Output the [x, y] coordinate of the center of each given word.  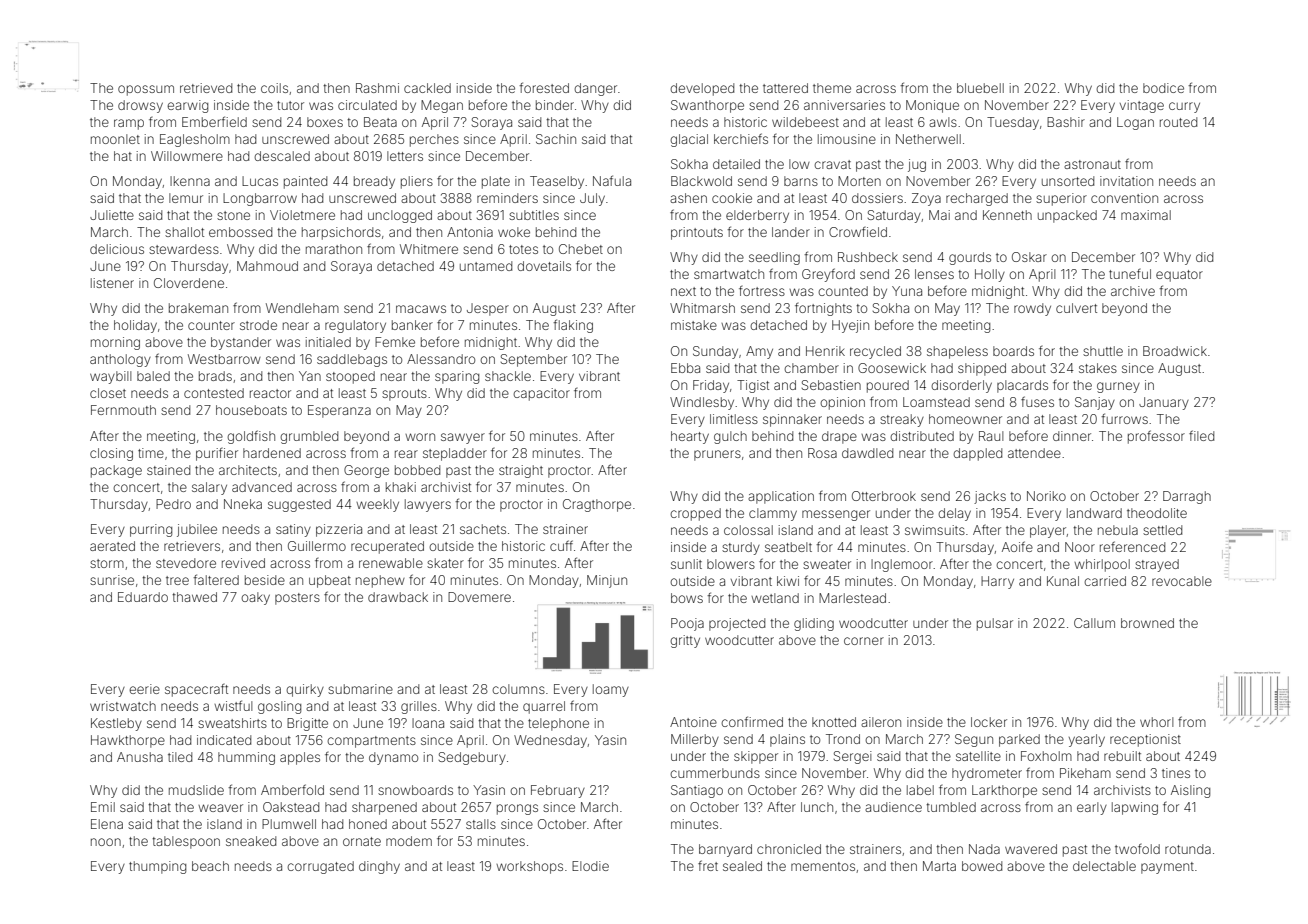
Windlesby [702, 403]
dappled [977, 454]
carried [1105, 581]
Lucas [260, 181]
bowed [982, 866]
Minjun [607, 581]
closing [111, 454]
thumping [157, 867]
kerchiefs [741, 138]
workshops [529, 867]
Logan [1135, 123]
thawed [194, 597]
